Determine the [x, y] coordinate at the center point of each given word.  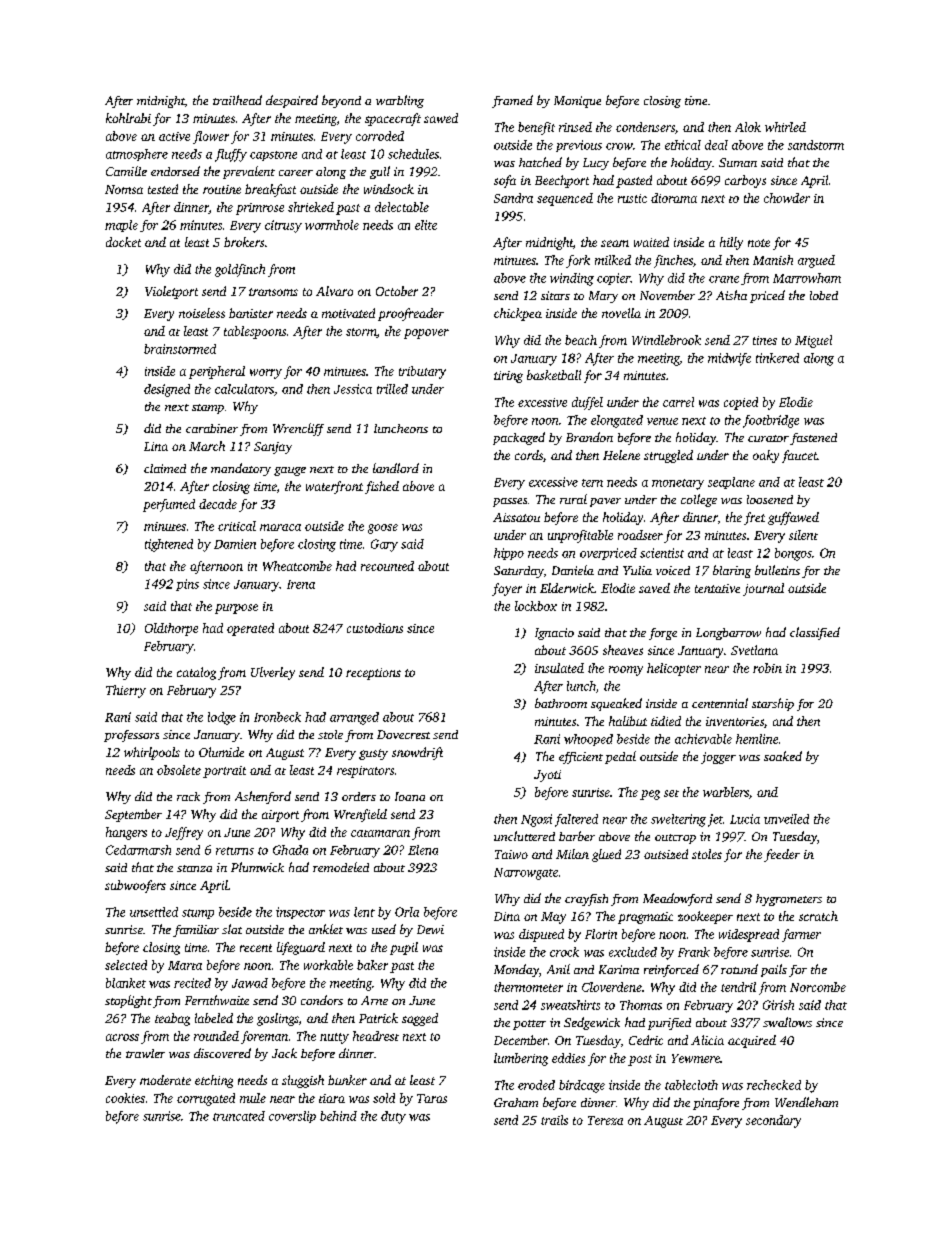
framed [512, 101]
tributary [422, 372]
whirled [785, 127]
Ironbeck [277, 717]
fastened [813, 439]
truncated [239, 1116]
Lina [156, 446]
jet [715, 820]
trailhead [237, 100]
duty [393, 1117]
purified [669, 1024]
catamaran [380, 833]
